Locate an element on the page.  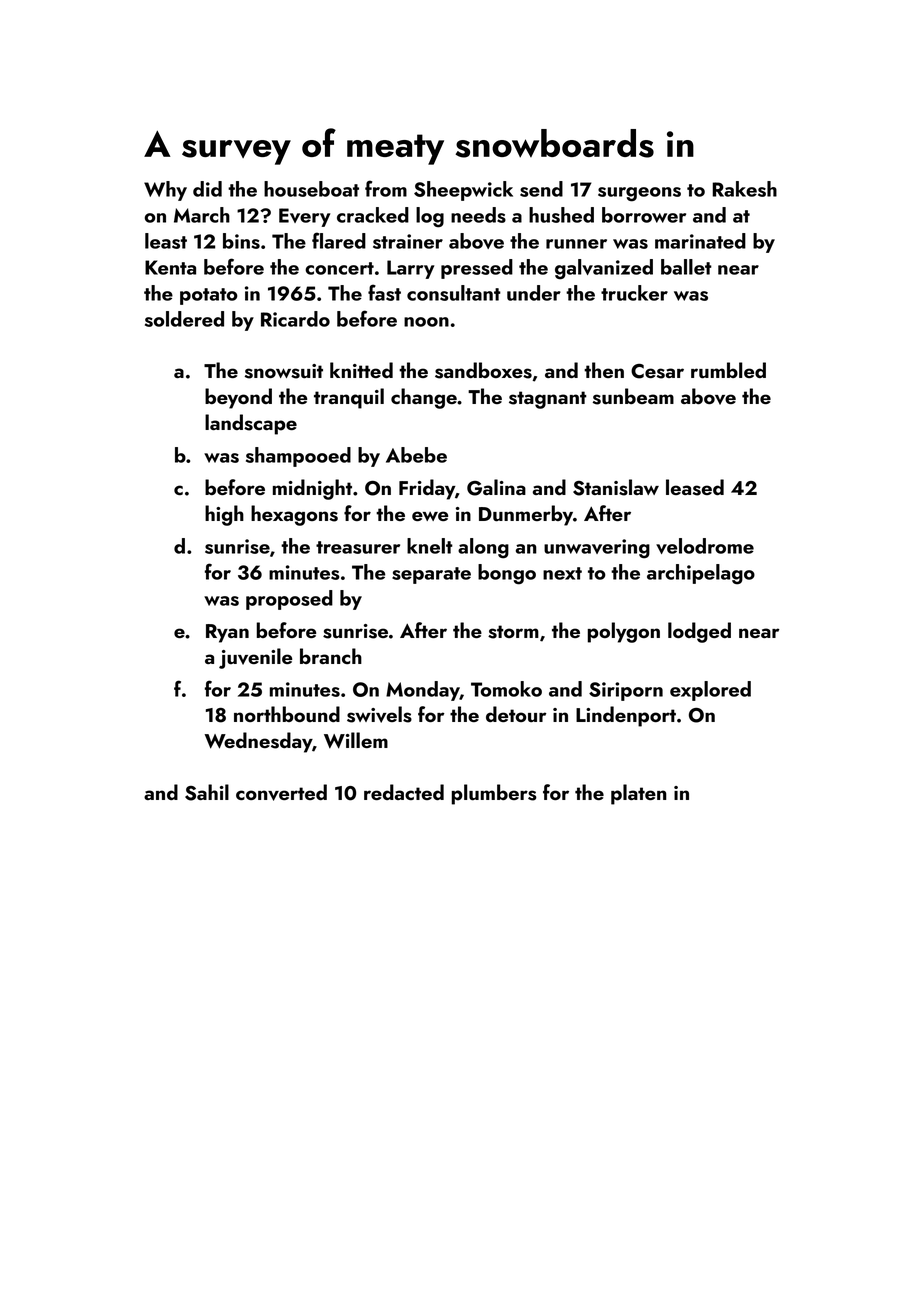
Rakesh is located at coordinates (744, 189).
